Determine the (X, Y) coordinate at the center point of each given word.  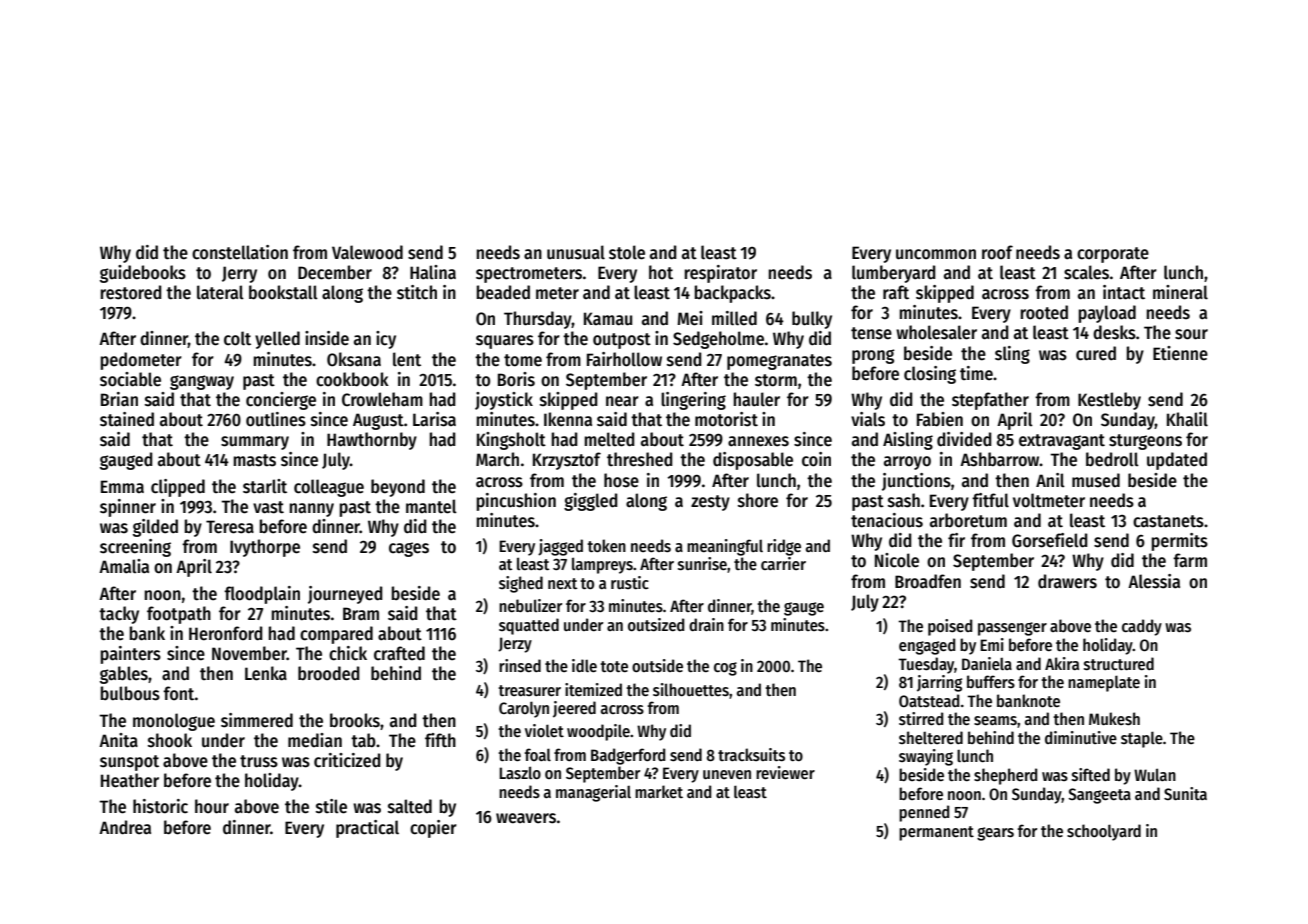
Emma (122, 486)
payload (1107, 314)
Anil (1050, 480)
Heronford (226, 633)
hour (212, 806)
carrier (783, 563)
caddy (1142, 627)
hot (661, 272)
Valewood (367, 252)
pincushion (516, 502)
